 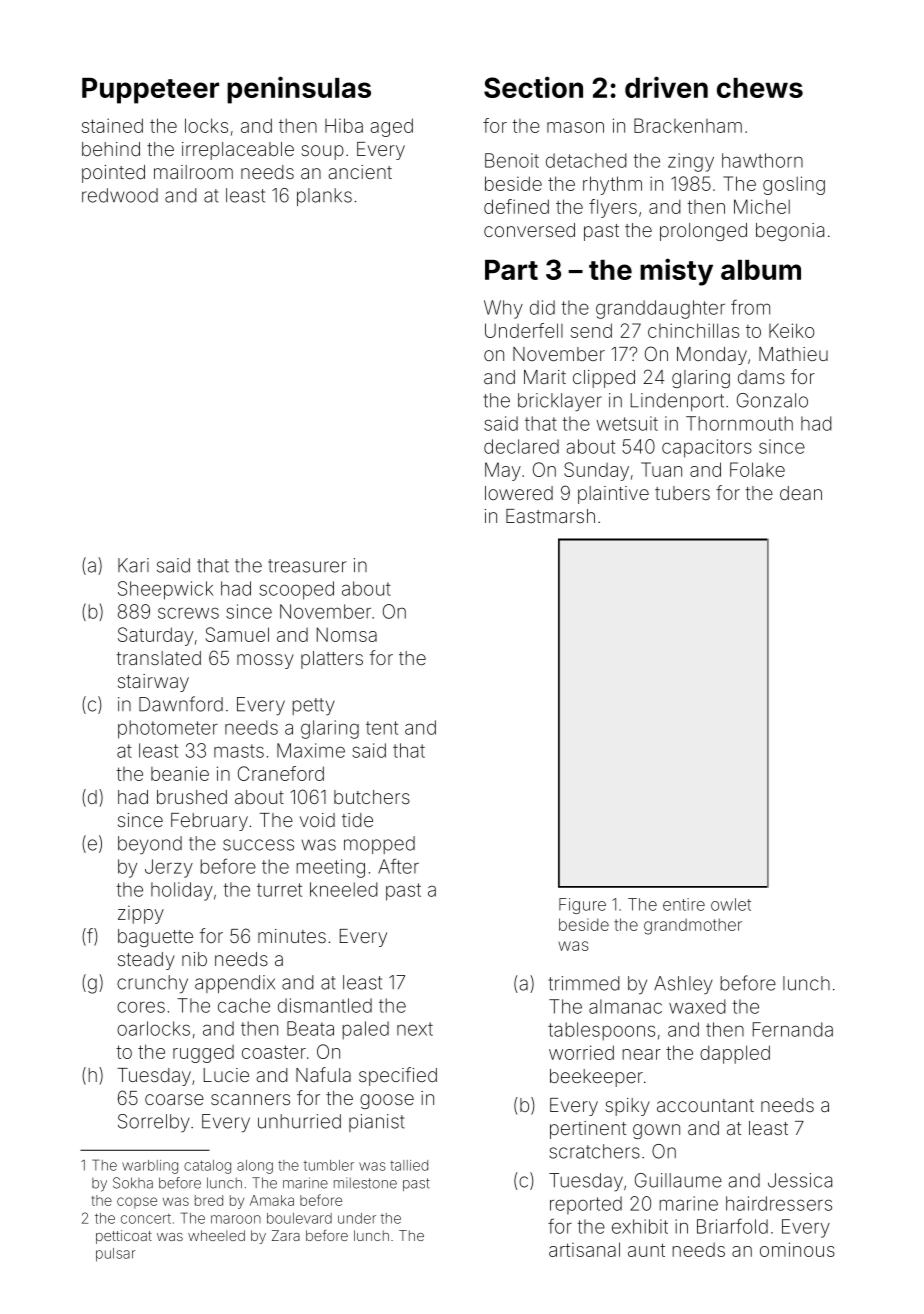 I want to click on Section, so click(x=533, y=87).
